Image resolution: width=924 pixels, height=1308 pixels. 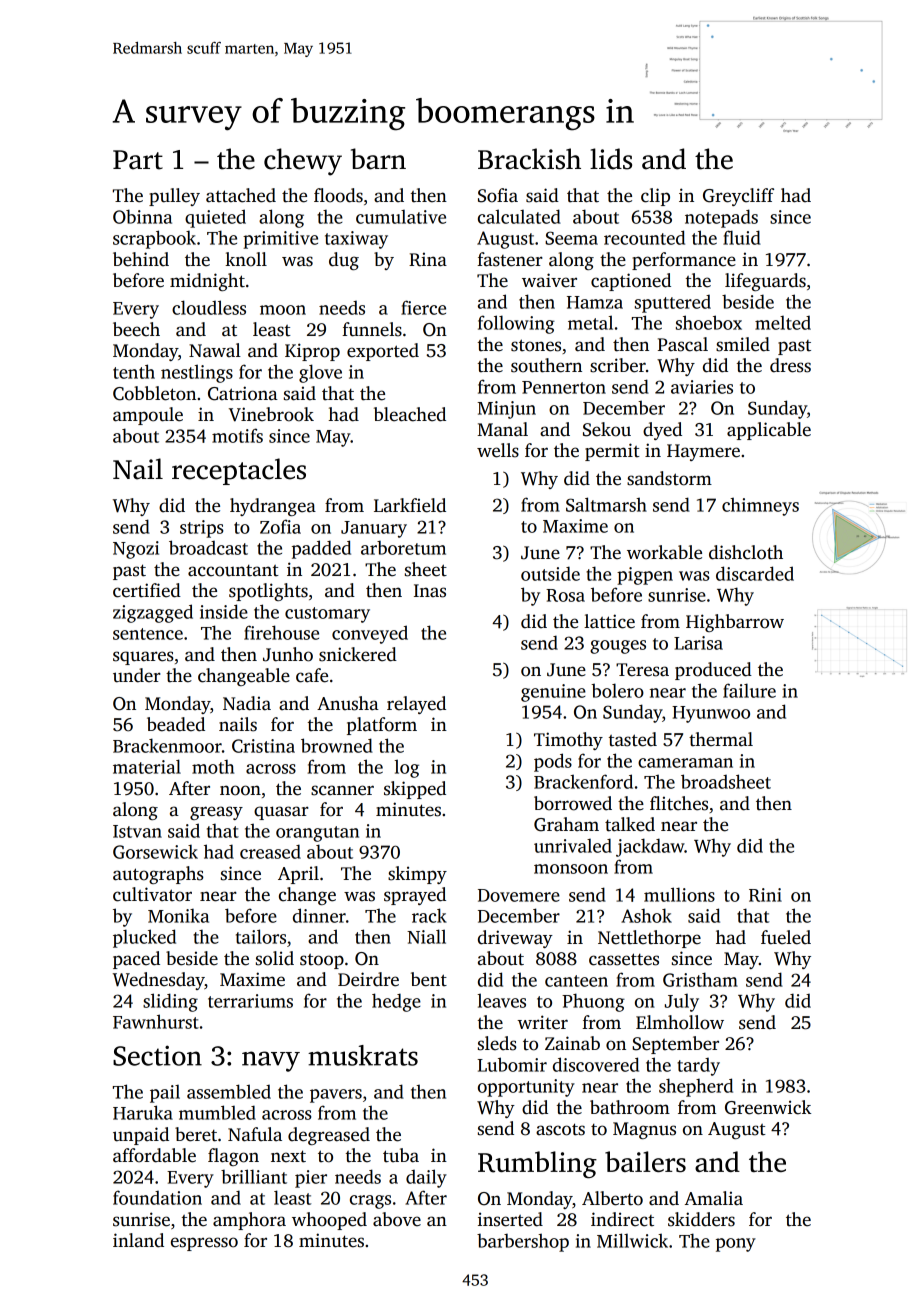 I want to click on ampoule, so click(x=148, y=416).
